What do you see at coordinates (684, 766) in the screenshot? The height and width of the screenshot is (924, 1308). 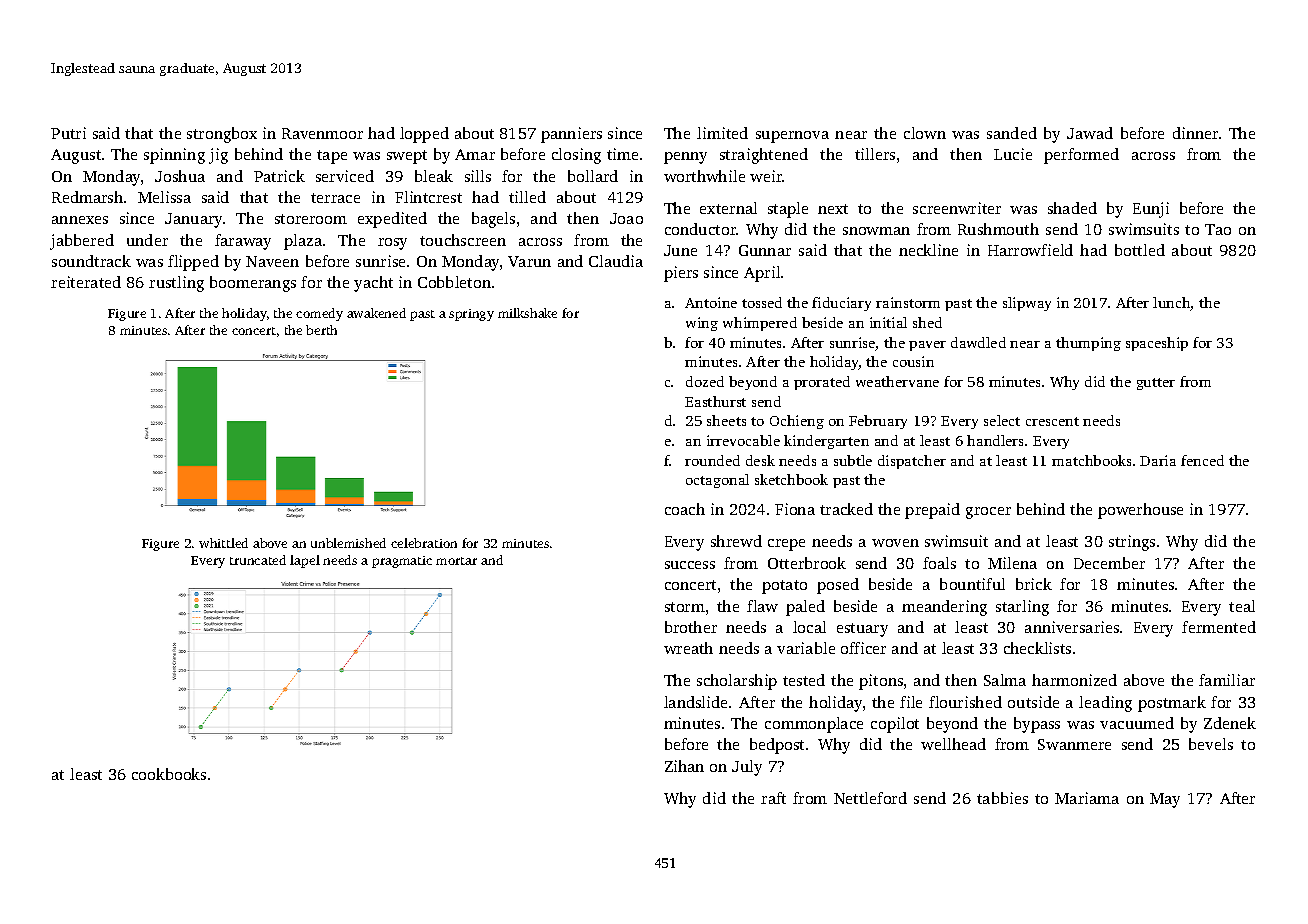 I see `Zihan` at bounding box center [684, 766].
